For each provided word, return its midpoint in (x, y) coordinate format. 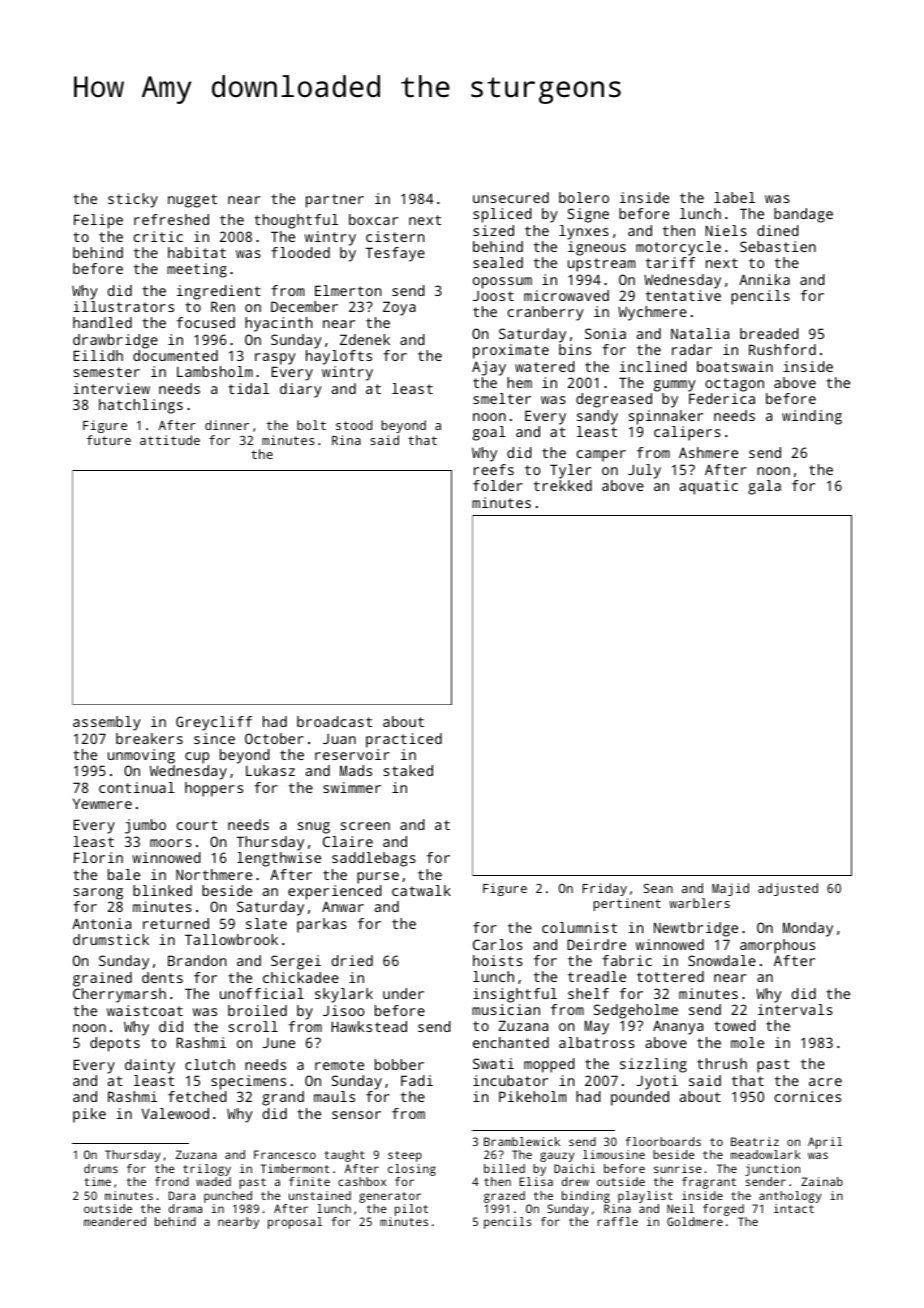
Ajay (489, 368)
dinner (227, 425)
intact (794, 1208)
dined (778, 230)
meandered (115, 1221)
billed (504, 1168)
